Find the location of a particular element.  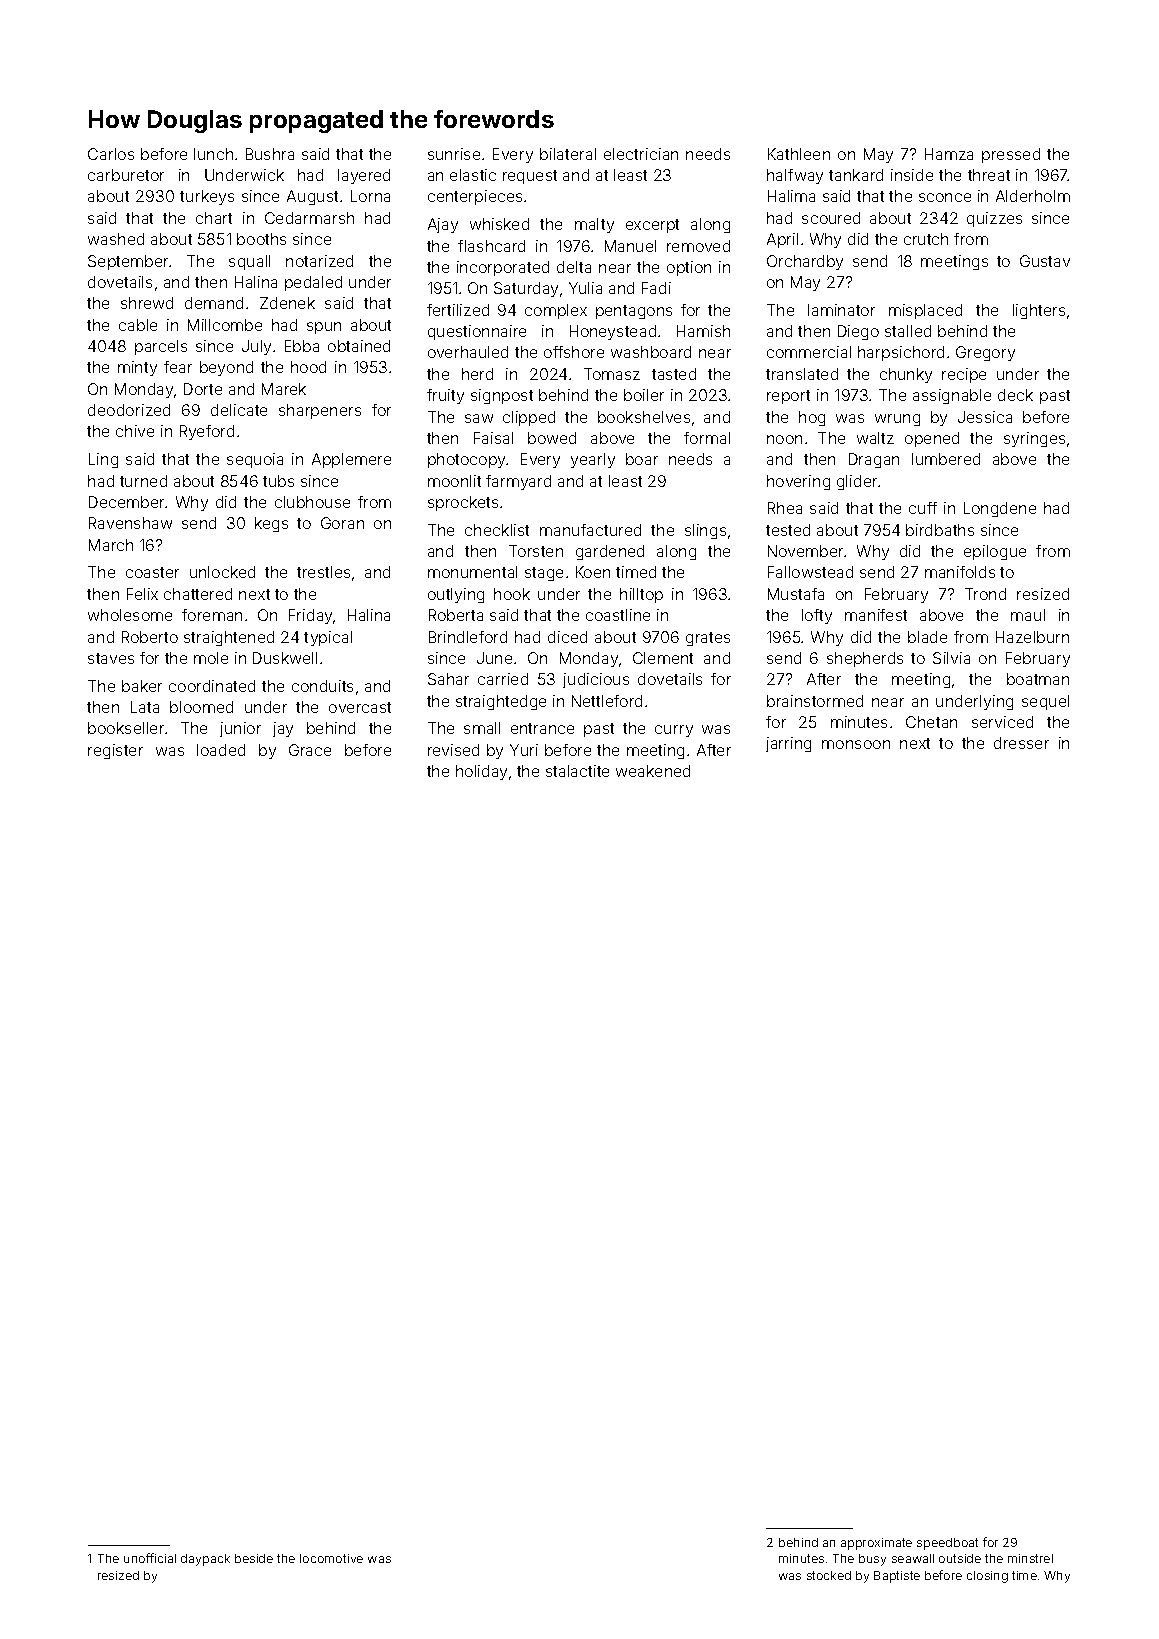

stocked is located at coordinates (829, 1575).
